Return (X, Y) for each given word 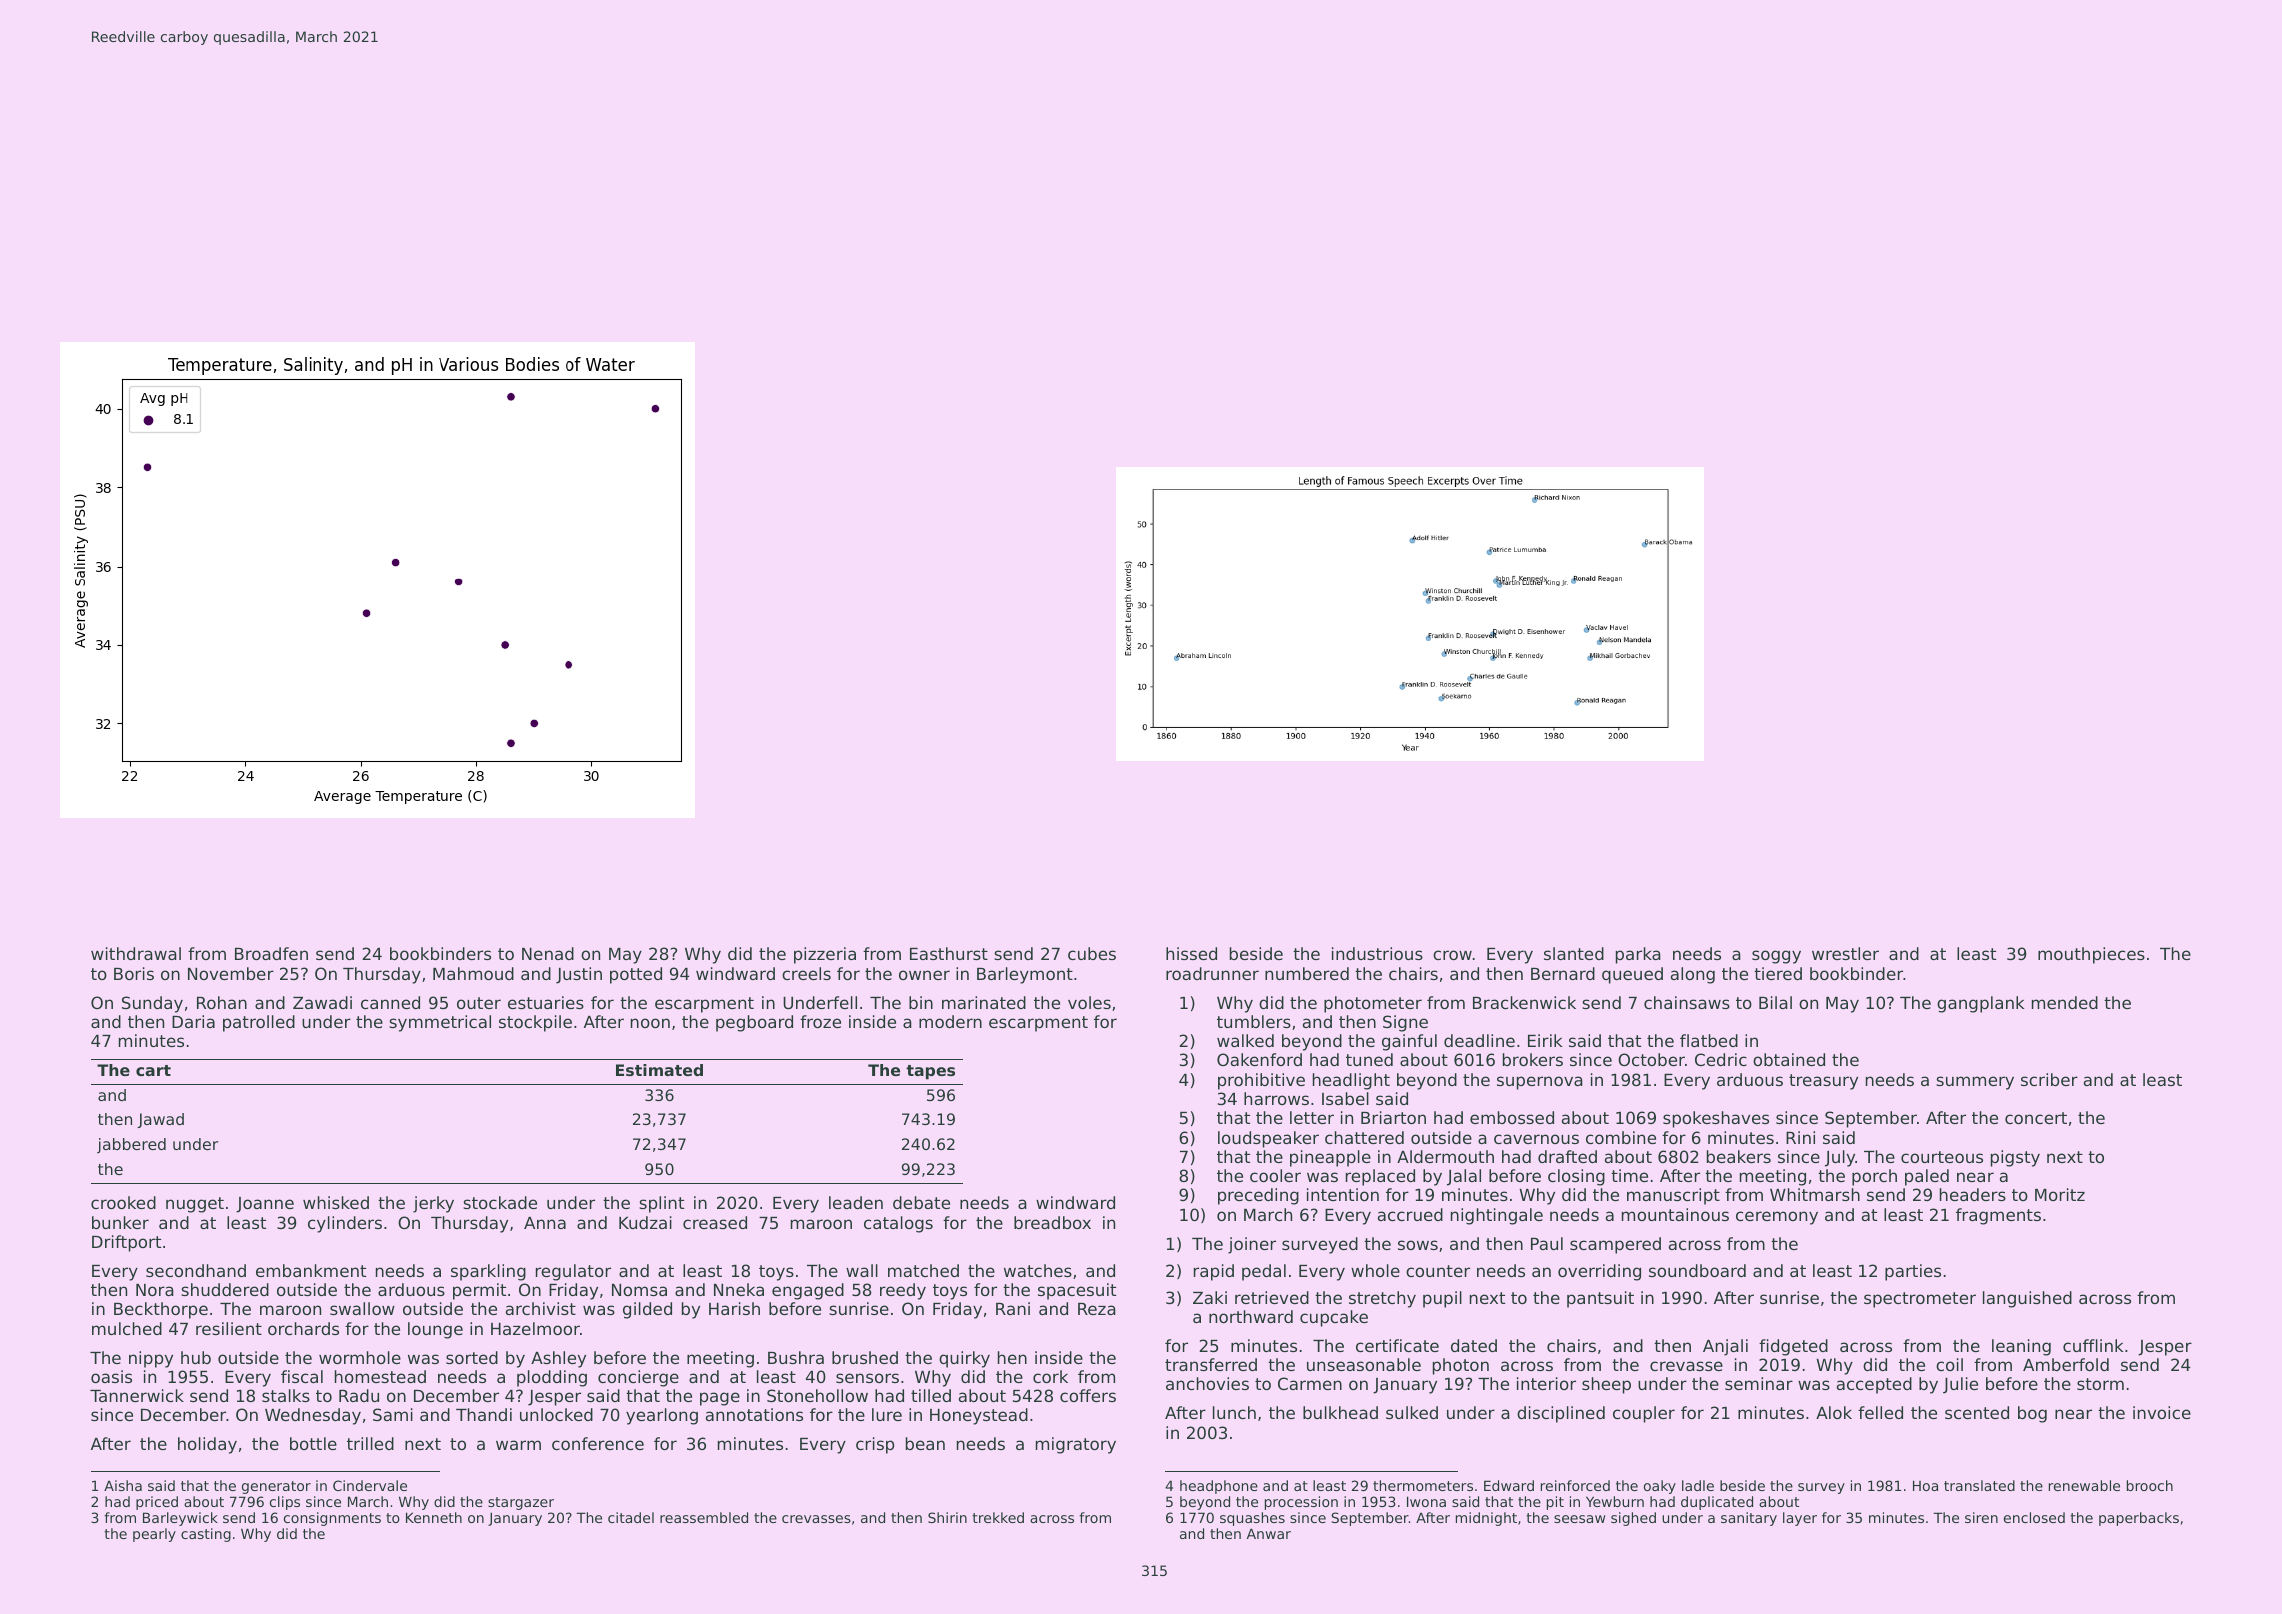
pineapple (1330, 1158)
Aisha (123, 1485)
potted (636, 975)
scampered (1615, 1245)
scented (1977, 1412)
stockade (500, 1202)
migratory (1076, 1445)
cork (1050, 1376)
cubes (1092, 953)
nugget (195, 1205)
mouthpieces (2091, 955)
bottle (313, 1443)
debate (921, 1202)
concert (2036, 1118)
